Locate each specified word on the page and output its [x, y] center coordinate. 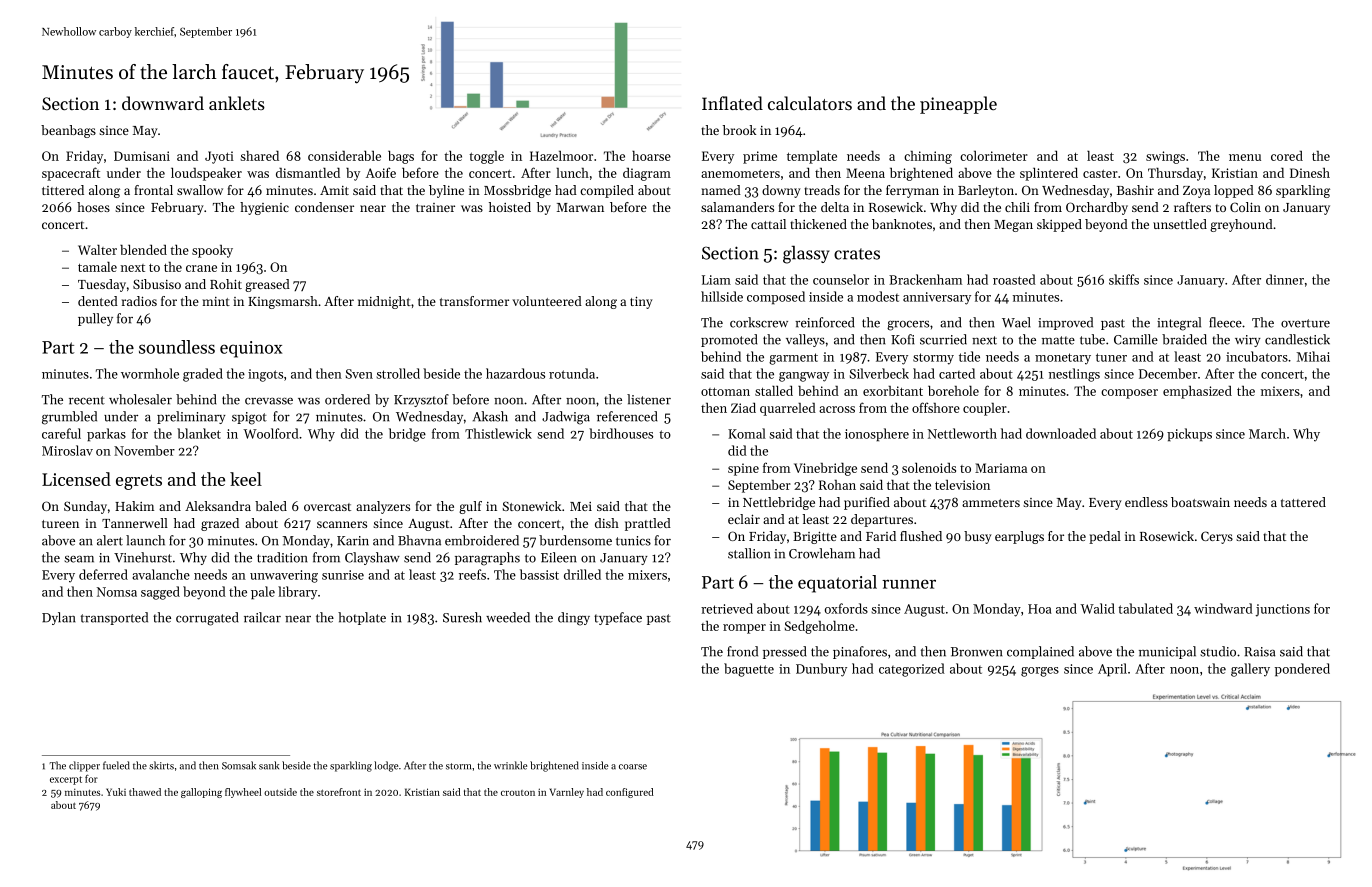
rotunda [572, 373]
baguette [749, 670]
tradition [282, 557]
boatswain [1200, 502]
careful [61, 433]
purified [867, 503]
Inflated [732, 103]
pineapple [958, 105]
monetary [1063, 359]
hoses [93, 207]
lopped [1234, 191]
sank [269, 765]
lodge [386, 766]
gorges [1040, 672]
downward [163, 103]
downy [781, 191]
